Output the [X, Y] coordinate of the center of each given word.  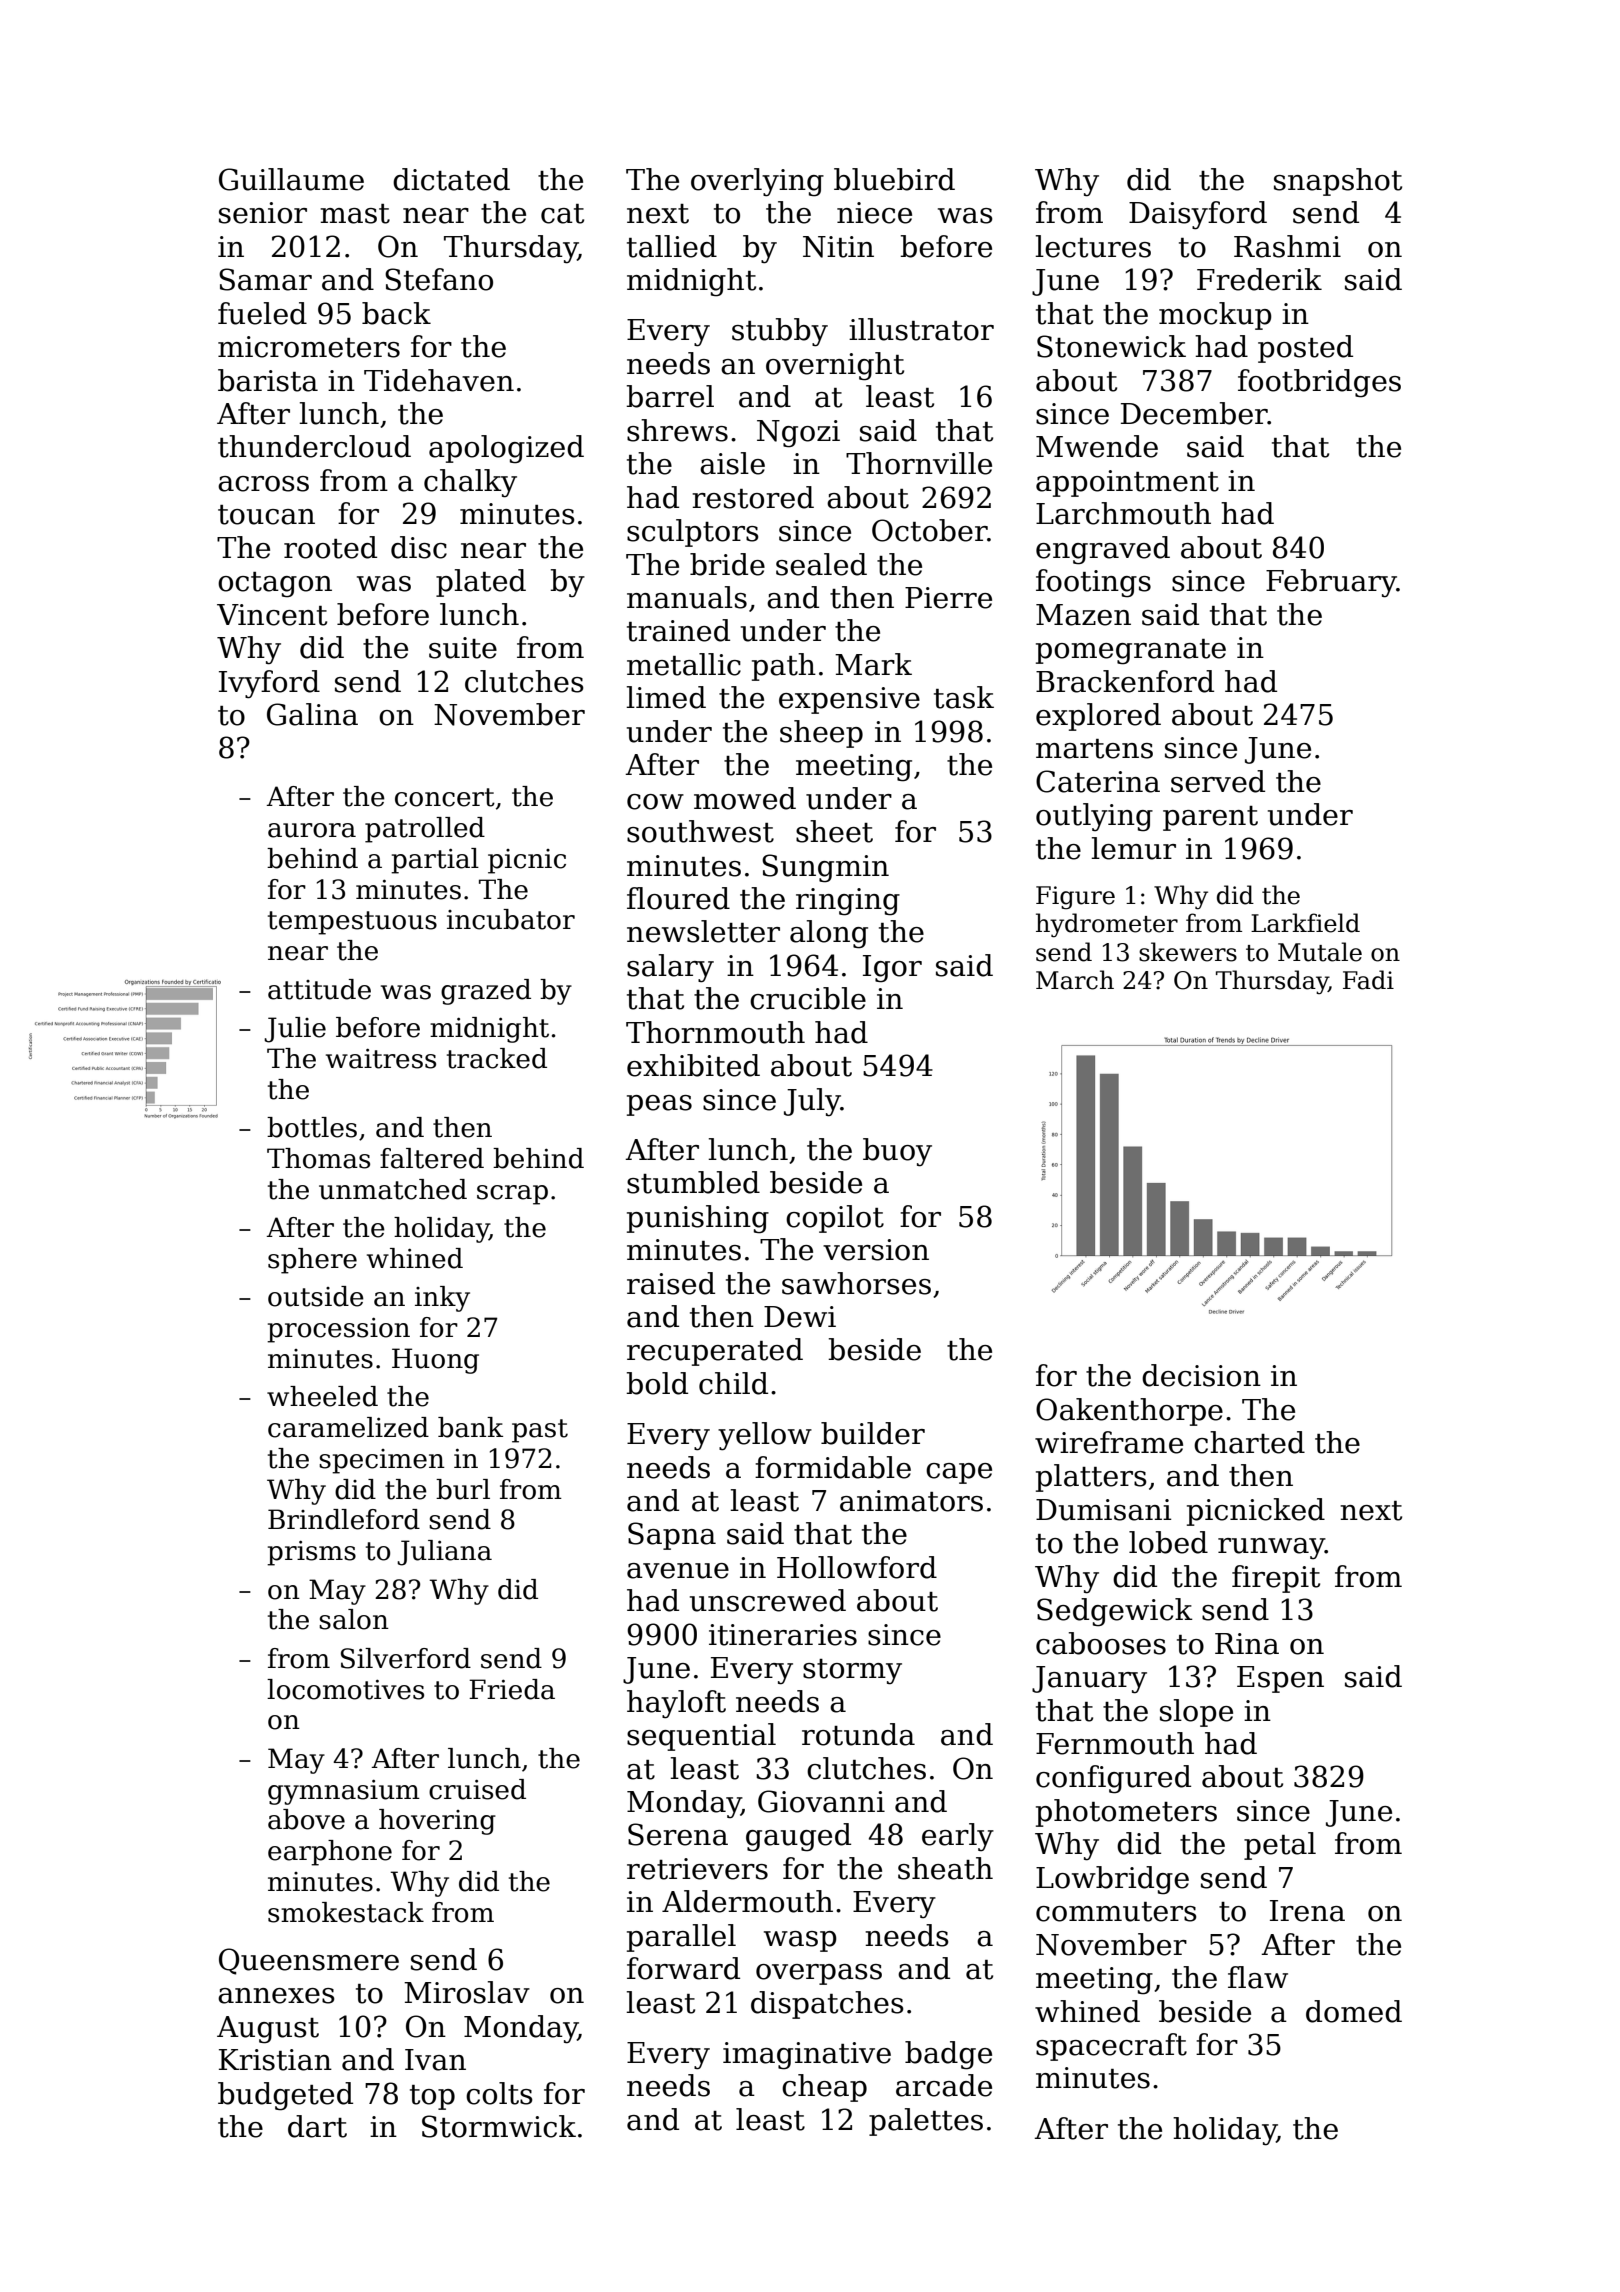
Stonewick [1111, 346]
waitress [381, 1059]
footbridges [1319, 383]
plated [481, 583]
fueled [262, 313]
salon [354, 1619]
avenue [678, 1571]
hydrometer [1107, 925]
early [958, 1837]
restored [753, 497]
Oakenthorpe [1129, 1412]
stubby [780, 332]
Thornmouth [715, 1032]
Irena [1307, 1911]
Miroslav [467, 1992]
